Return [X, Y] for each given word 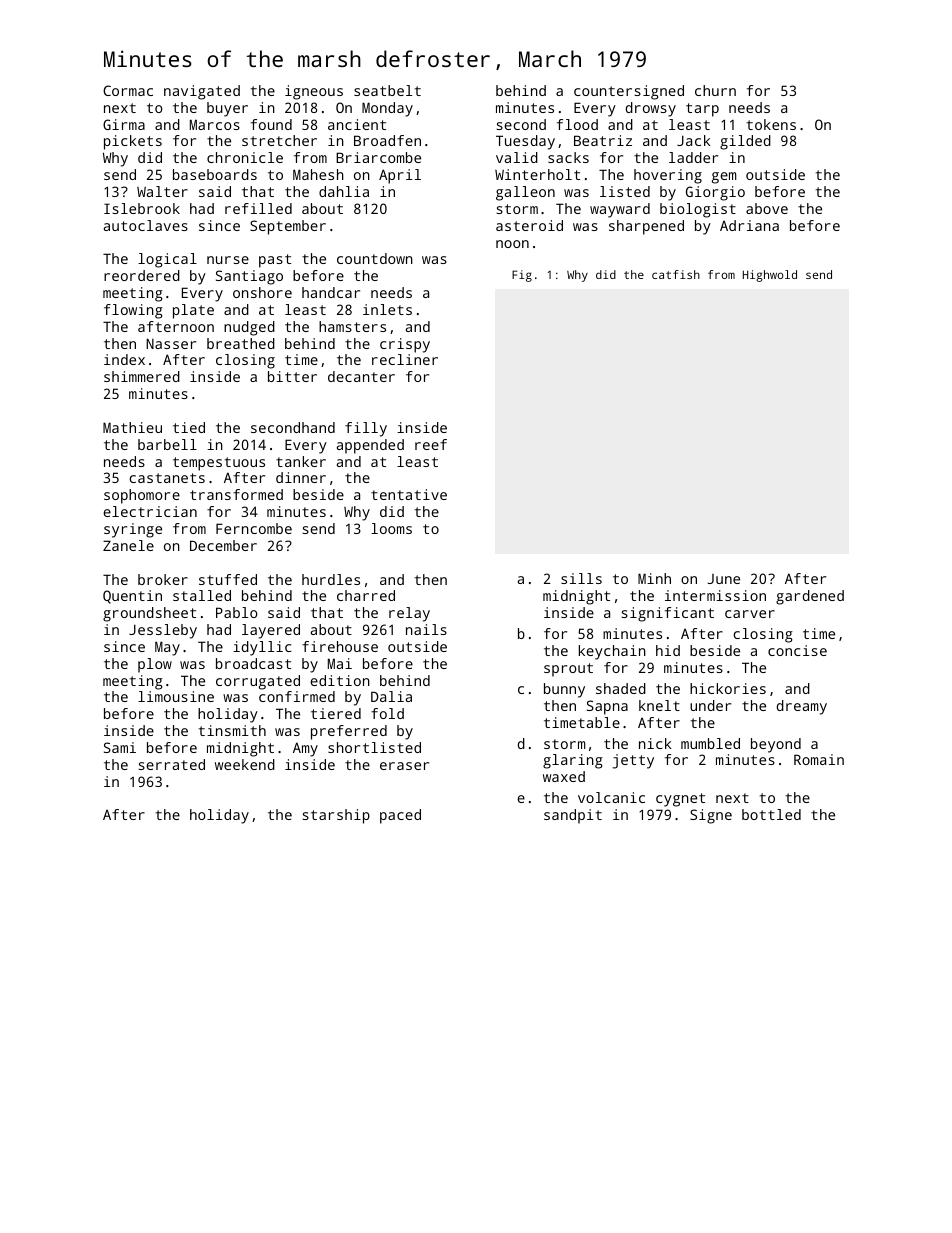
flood [577, 124]
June [724, 579]
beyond [776, 745]
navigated [202, 92]
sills [581, 578]
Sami [120, 747]
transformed [236, 494]
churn [715, 90]
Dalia [391, 696]
